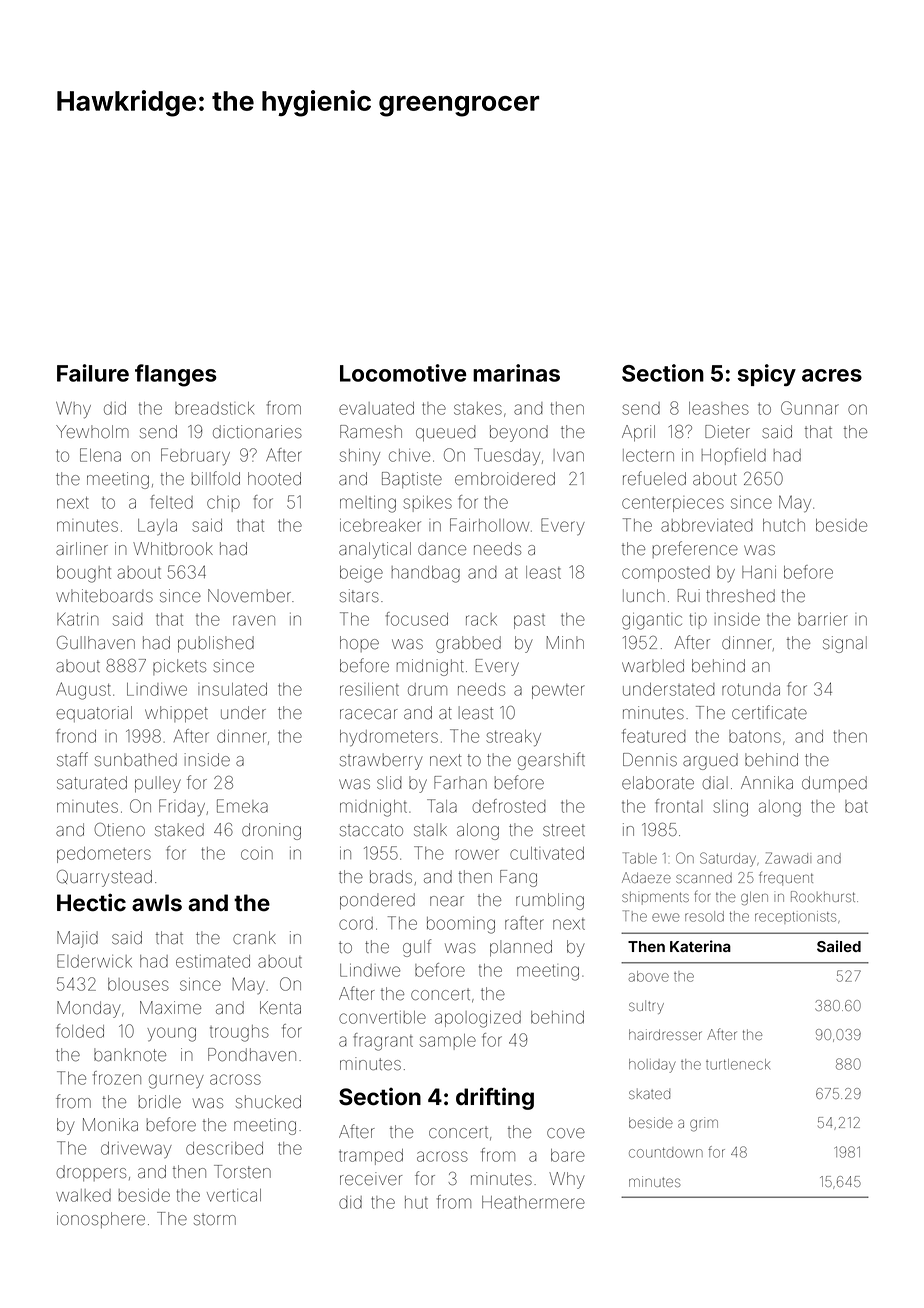 The height and width of the page is (1308, 924). I want to click on convertible, so click(382, 1017).
